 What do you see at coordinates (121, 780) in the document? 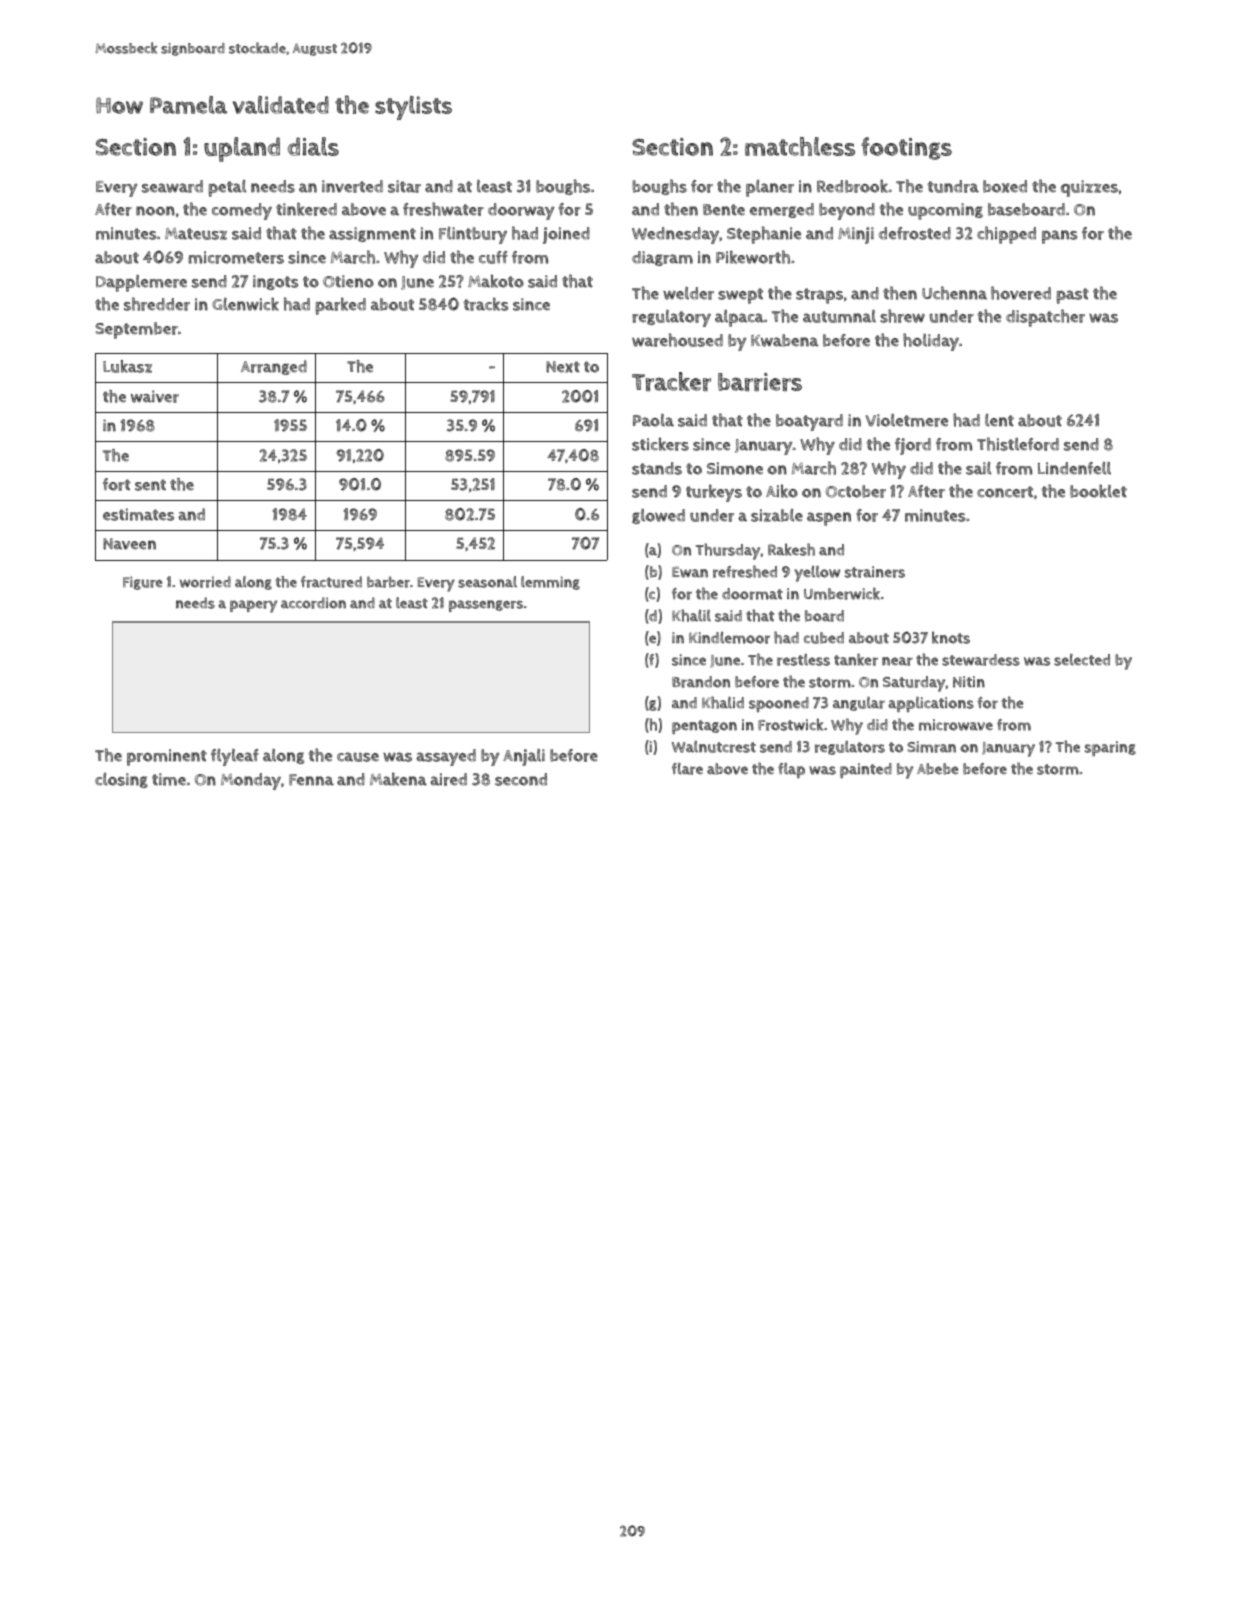
I see `closing` at bounding box center [121, 780].
